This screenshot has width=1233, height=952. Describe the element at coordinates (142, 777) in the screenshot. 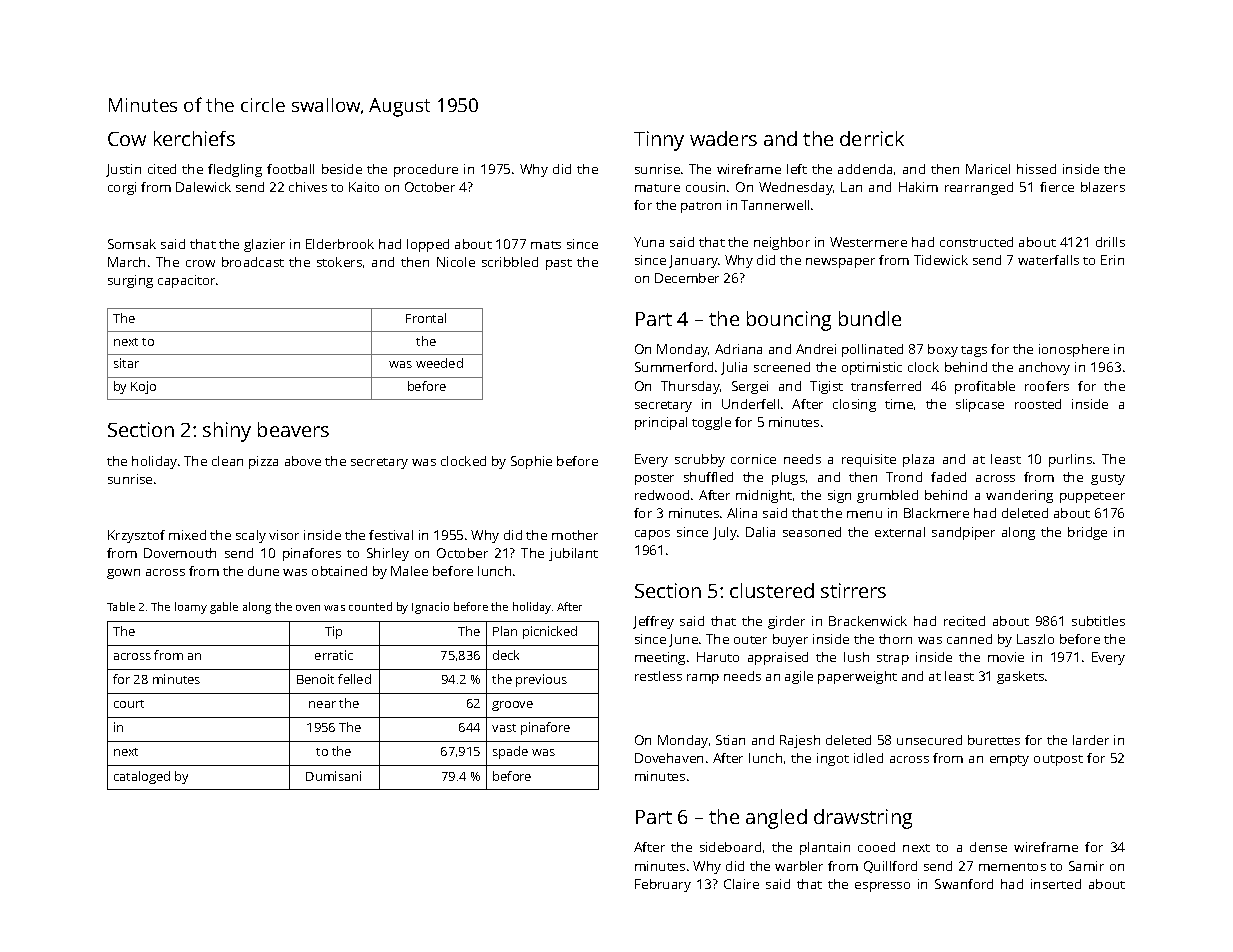

I see `cataloged` at that location.
